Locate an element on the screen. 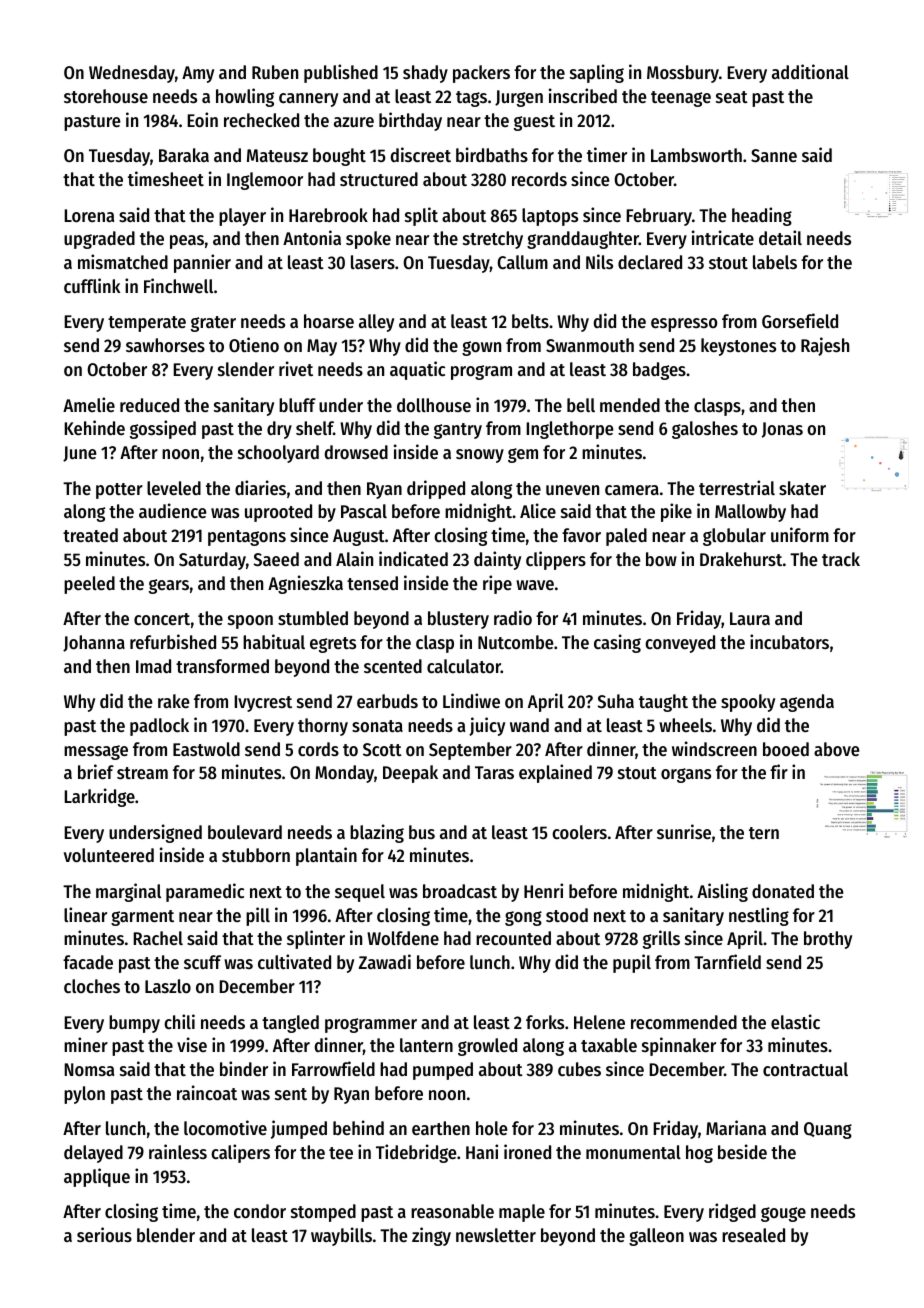  skater is located at coordinates (802, 488).
